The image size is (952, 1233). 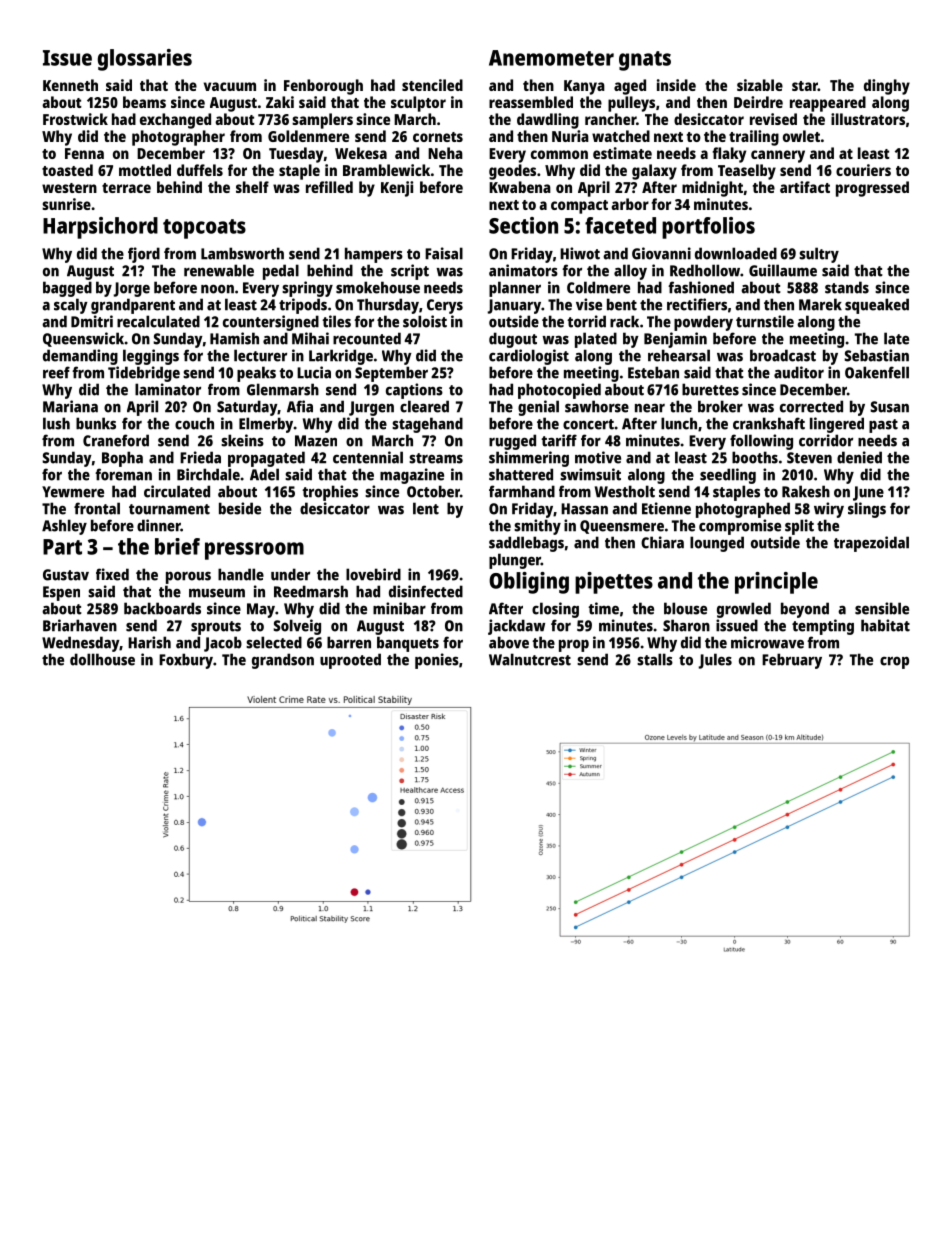 I want to click on dinghy, so click(x=887, y=87).
